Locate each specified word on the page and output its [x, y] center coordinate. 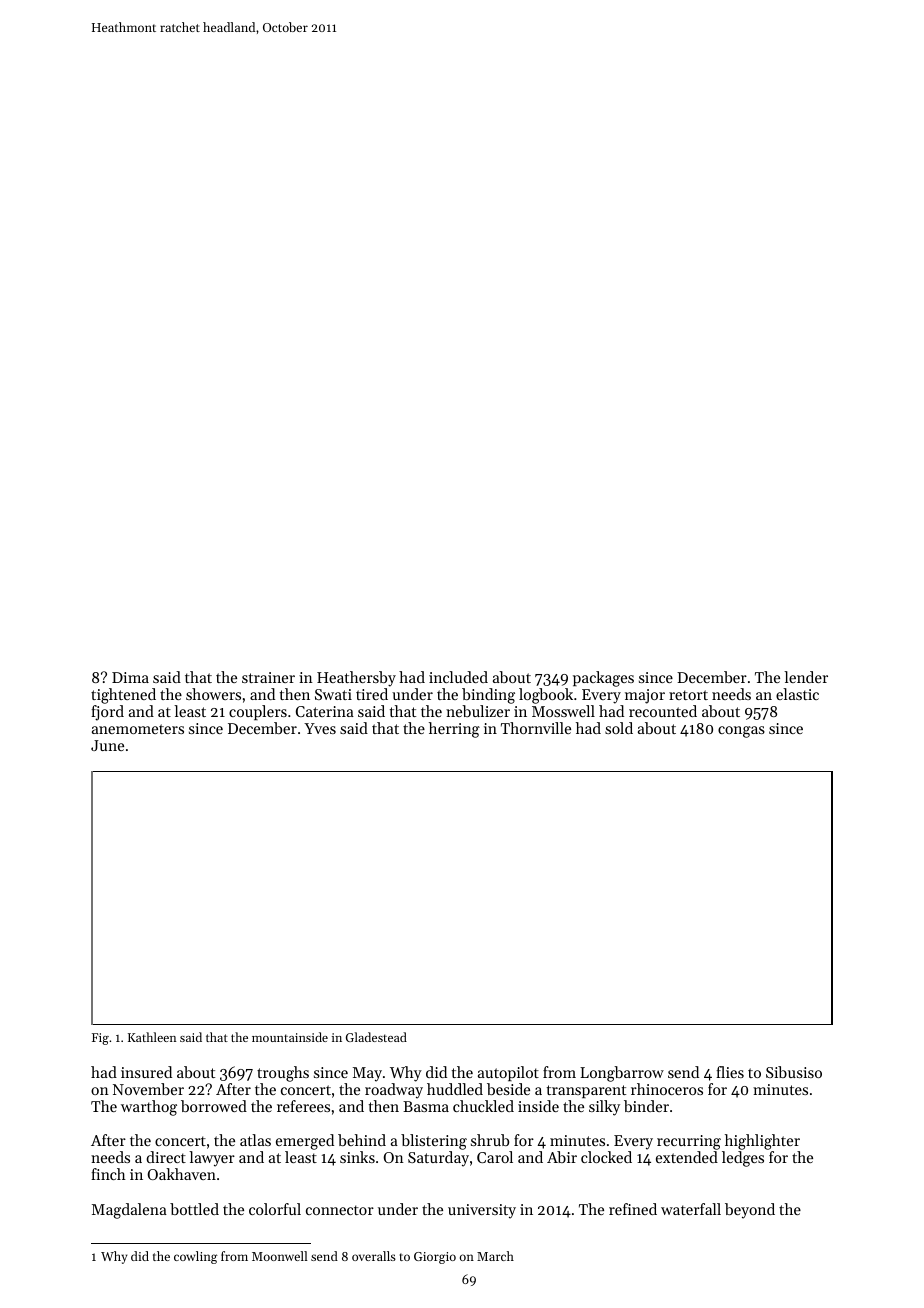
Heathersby [356, 679]
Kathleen [152, 1037]
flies [730, 1072]
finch [108, 1174]
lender [806, 677]
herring [454, 730]
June [107, 745]
